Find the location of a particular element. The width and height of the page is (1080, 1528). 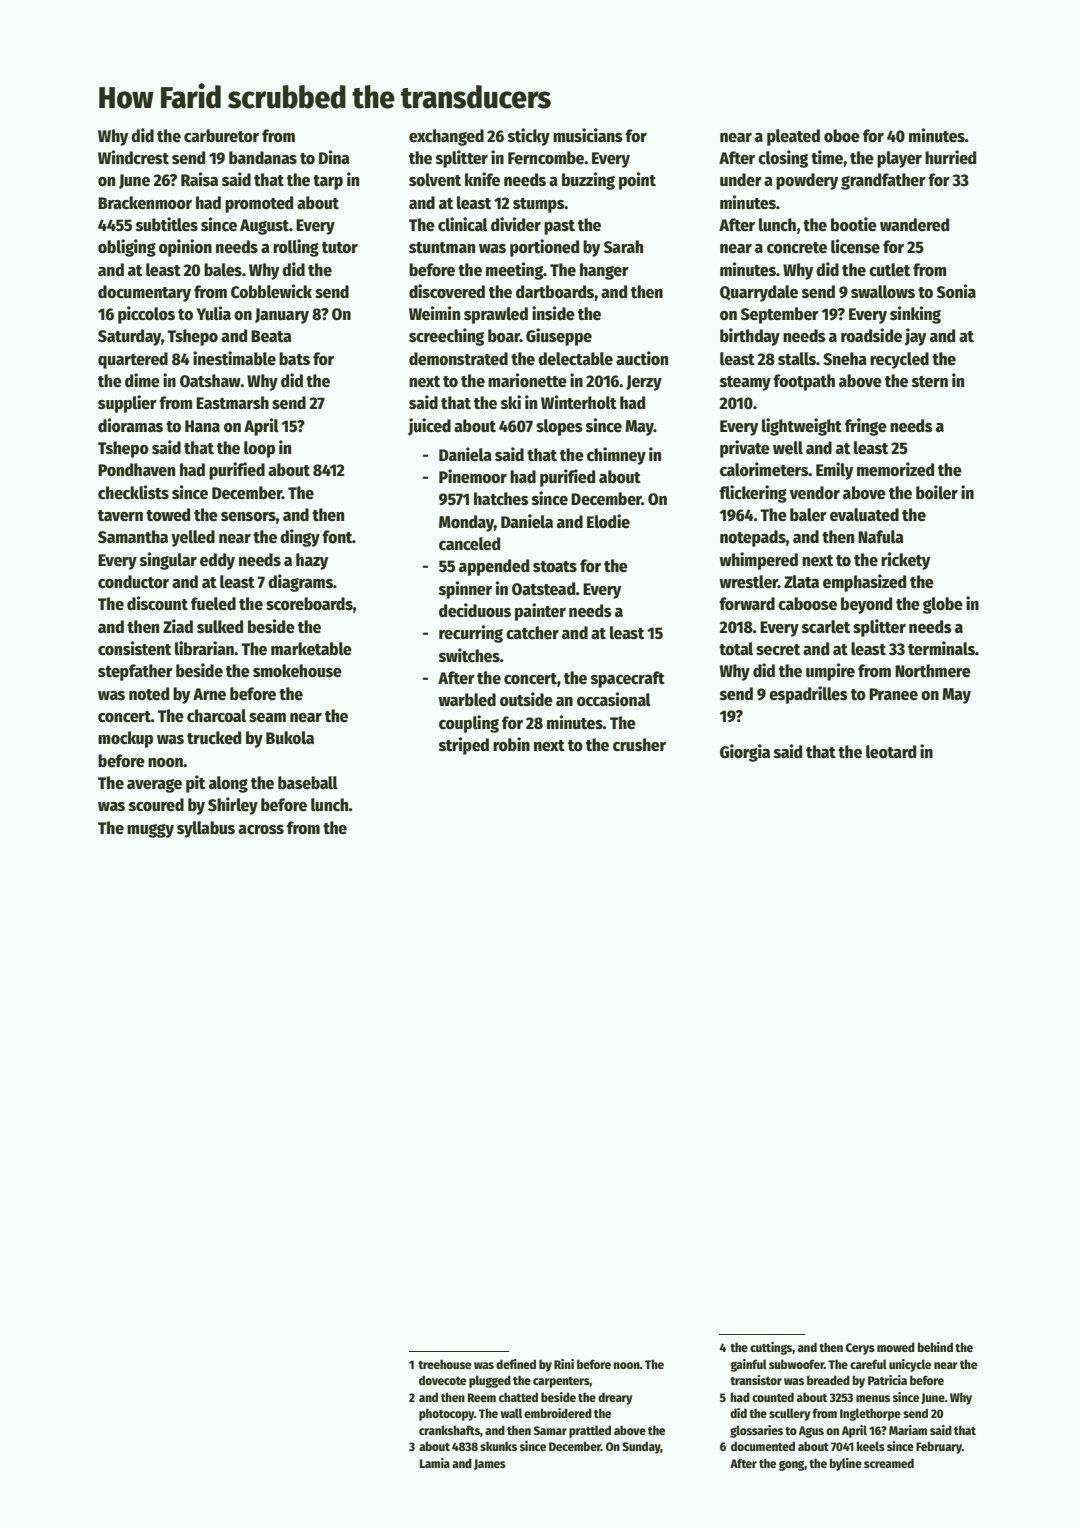

James is located at coordinates (490, 1464).
